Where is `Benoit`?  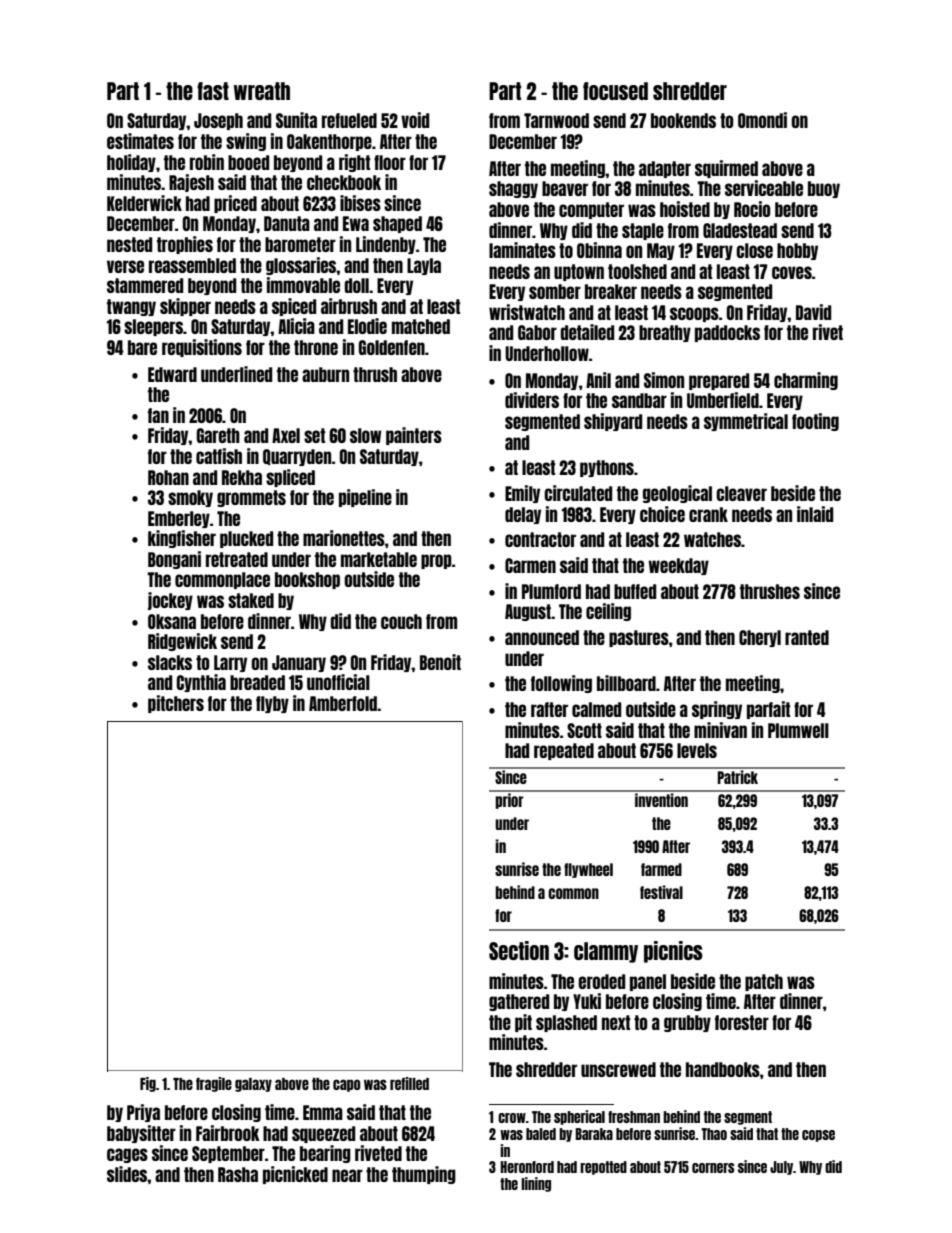 Benoit is located at coordinates (440, 662).
